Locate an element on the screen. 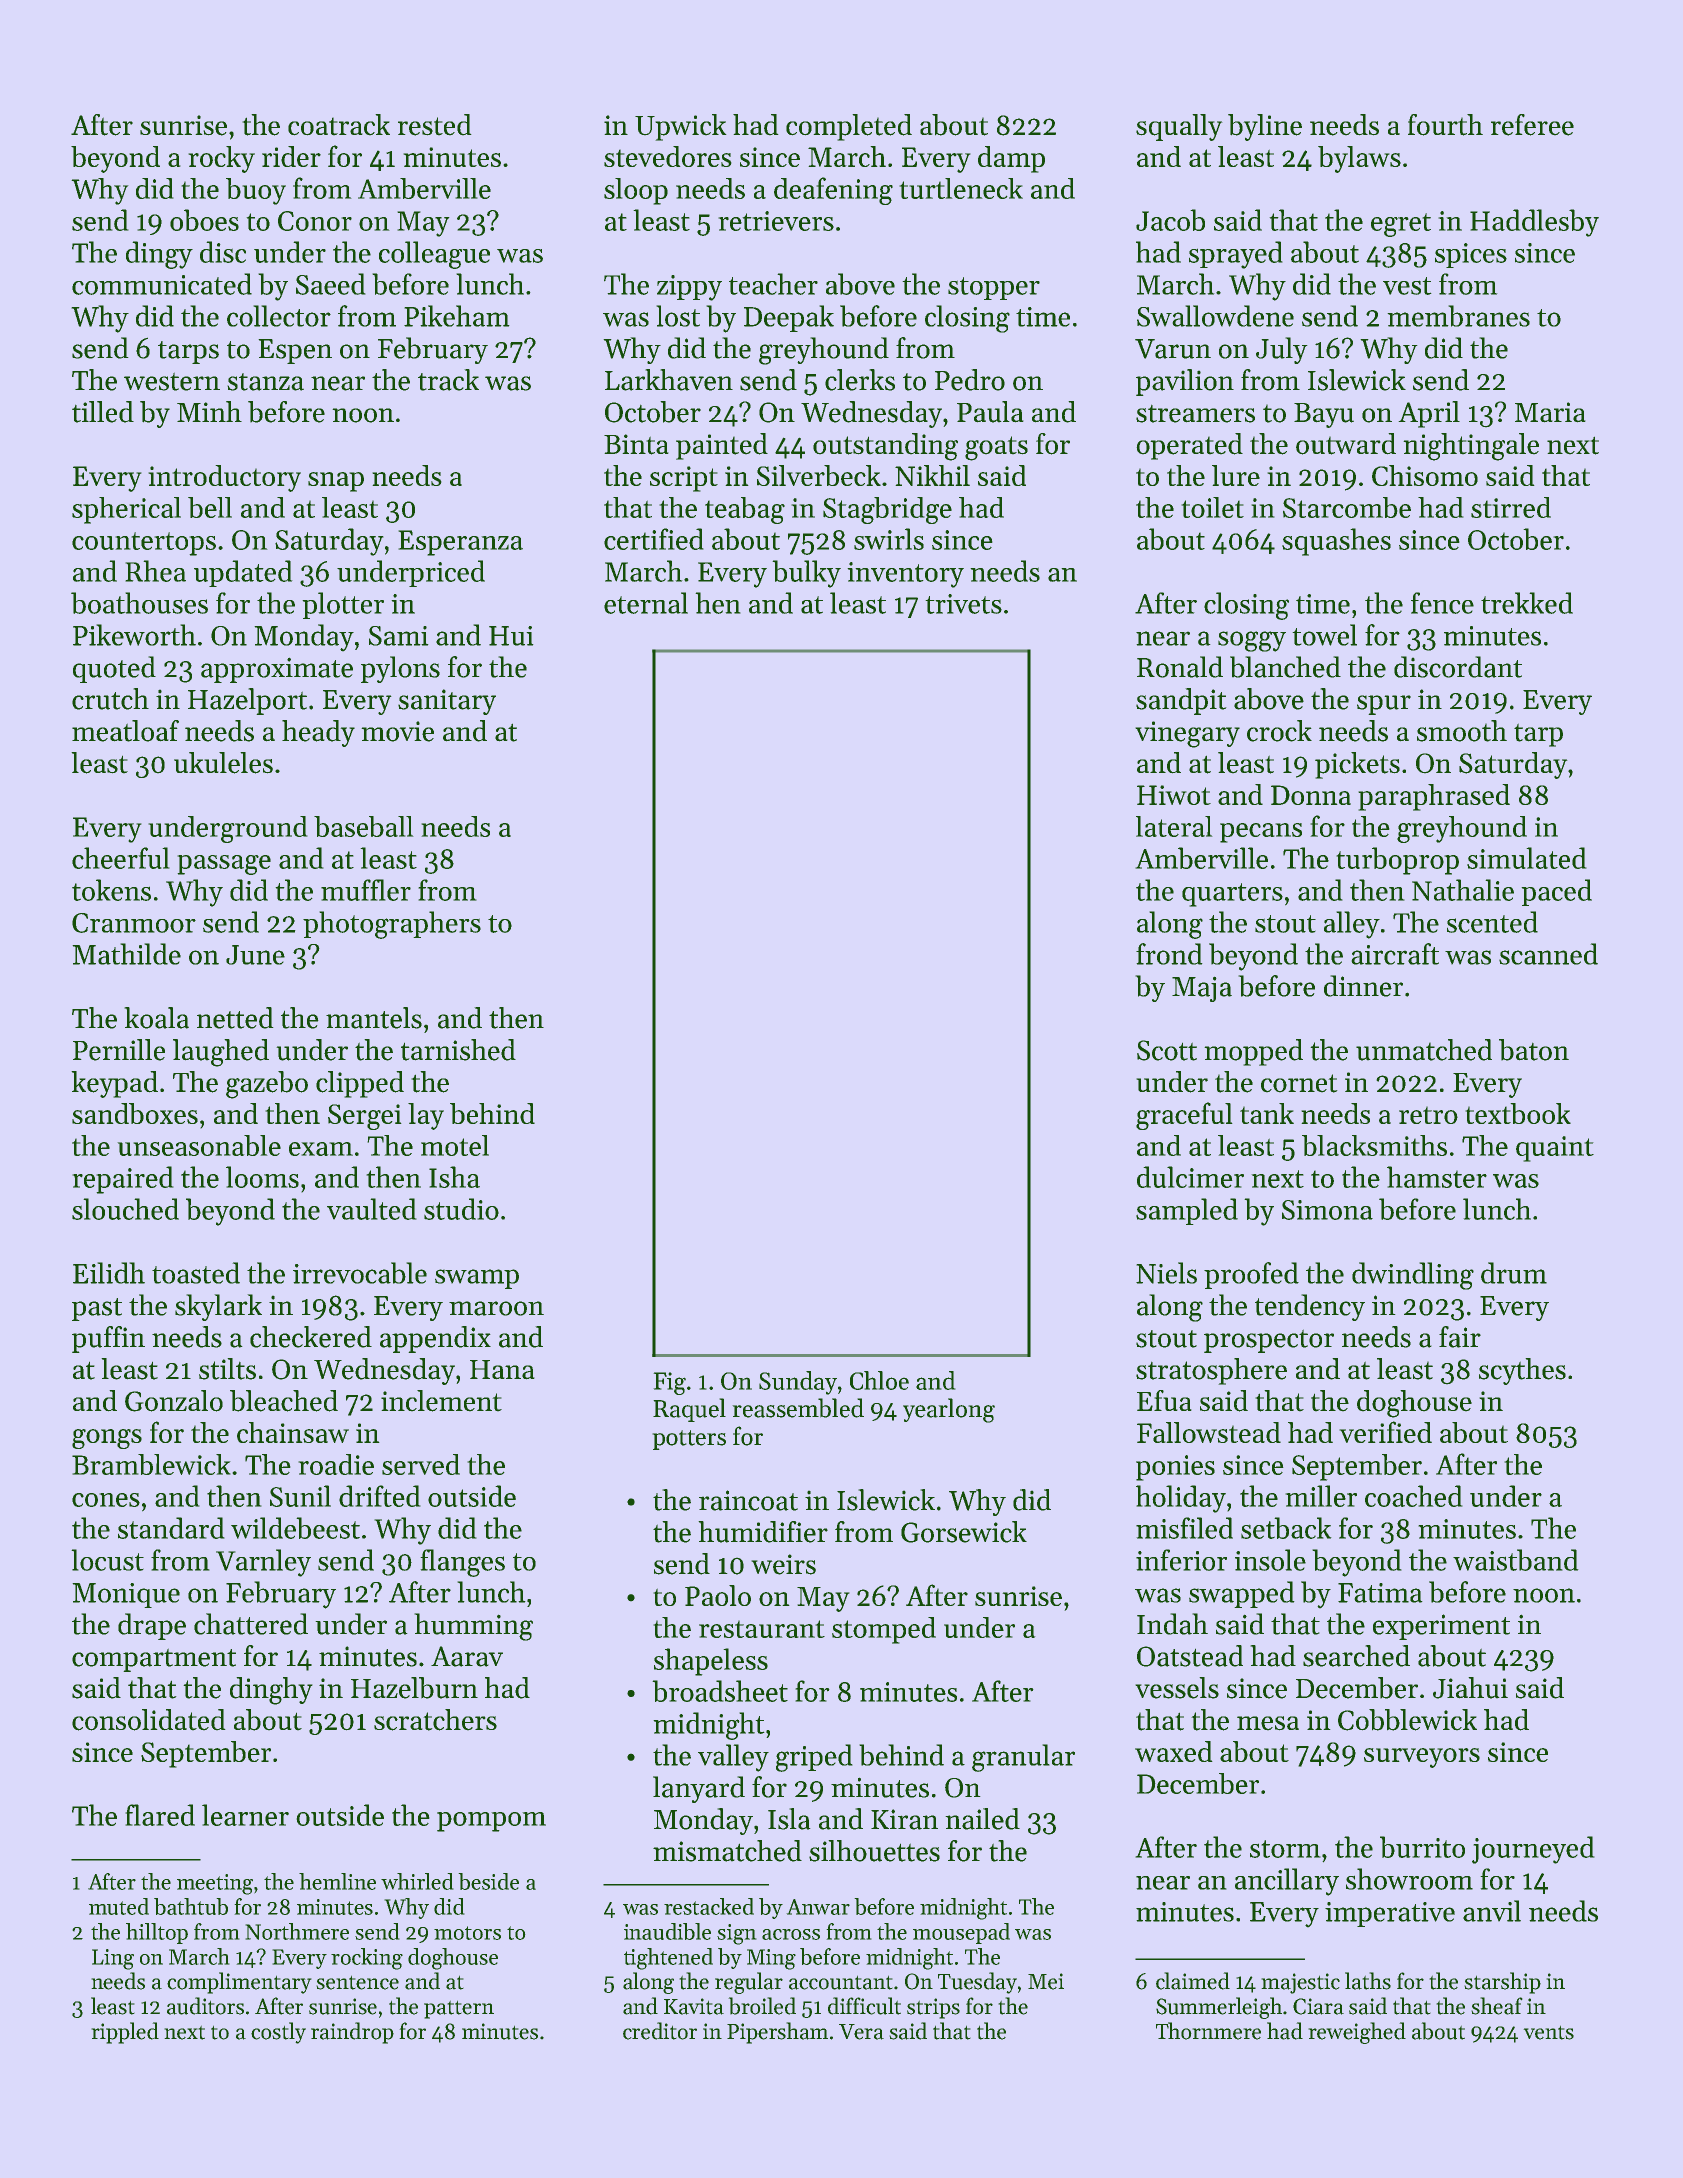 The width and height of the screenshot is (1683, 2178). Chloe is located at coordinates (879, 1380).
